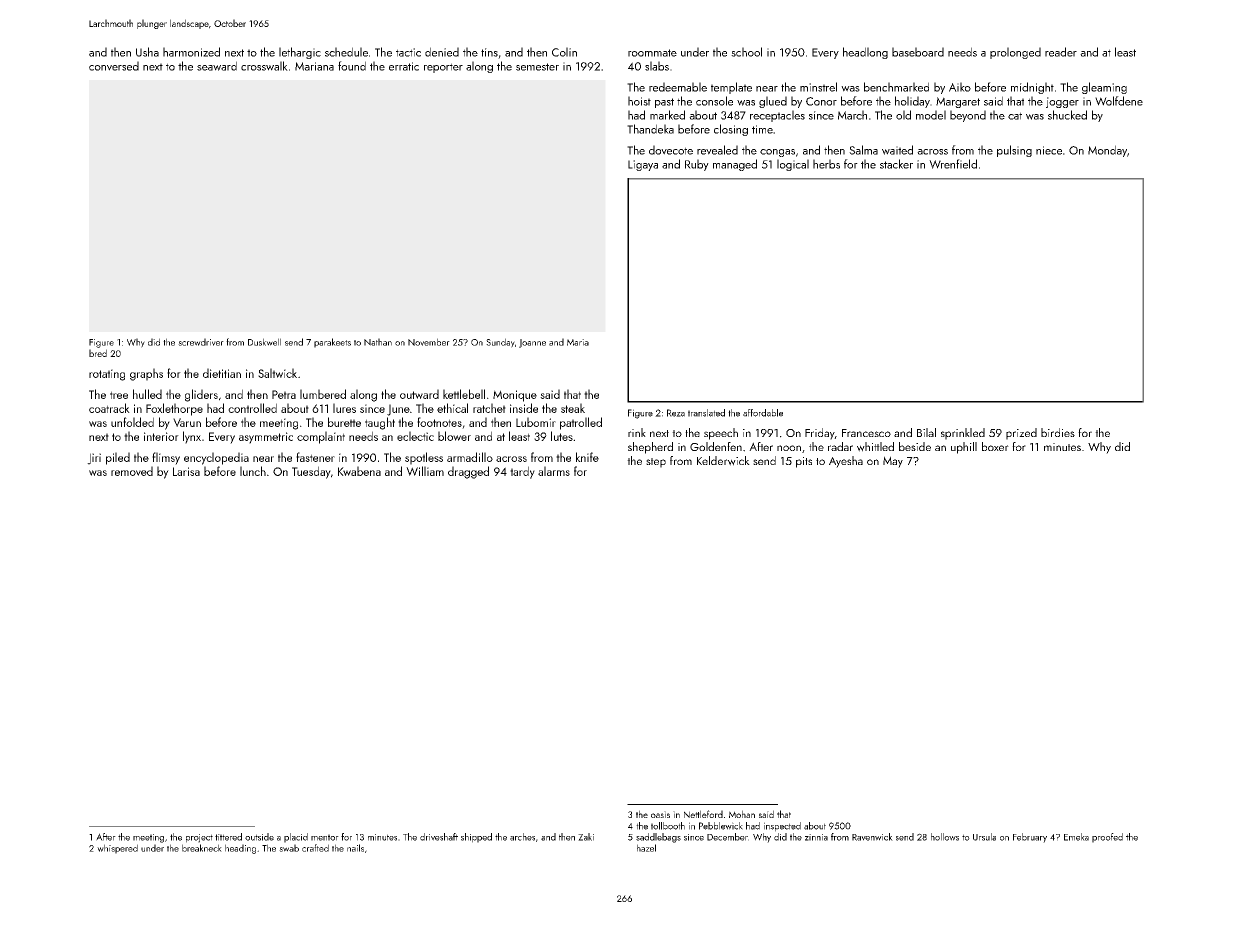 Image resolution: width=1233 pixels, height=952 pixels. Describe the element at coordinates (468, 472) in the document. I see `dragged` at that location.
